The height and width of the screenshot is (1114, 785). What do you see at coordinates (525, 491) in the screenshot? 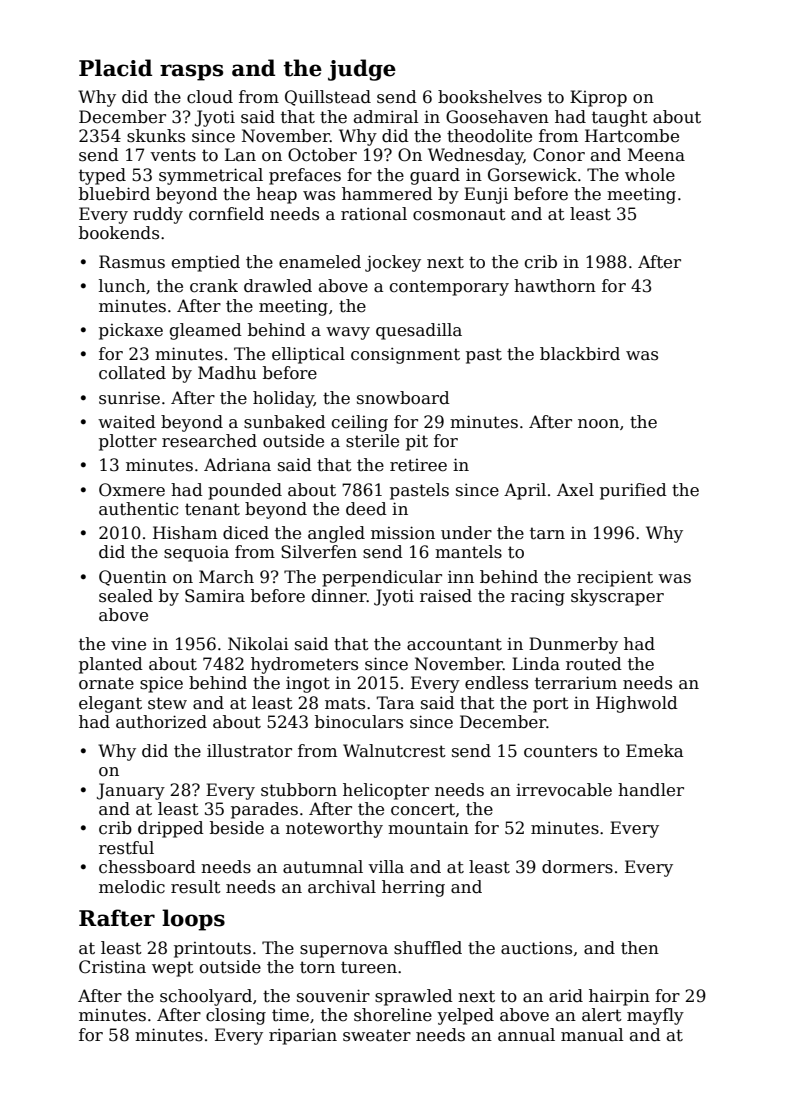
I see `April` at bounding box center [525, 491].
